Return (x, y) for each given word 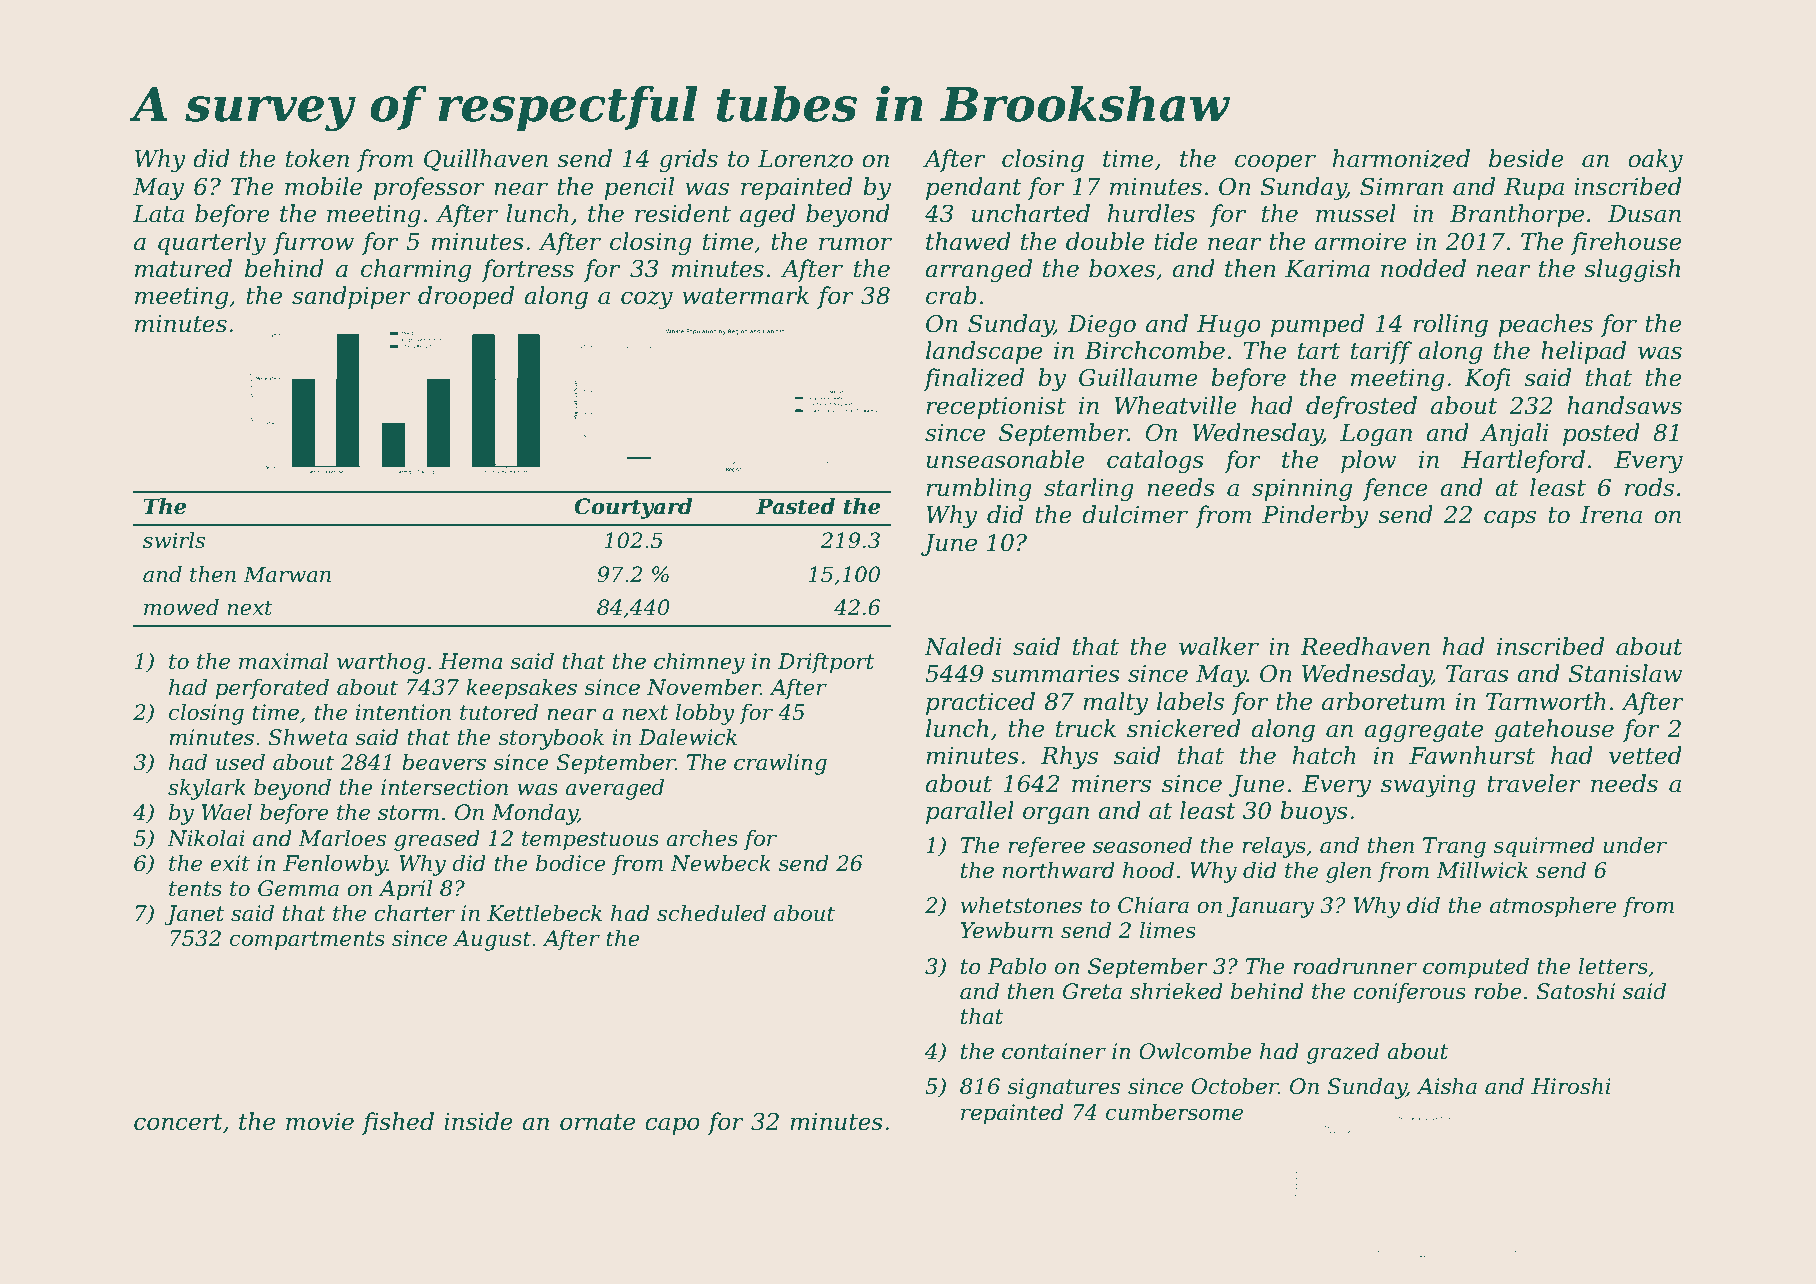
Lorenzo (805, 159)
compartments (307, 941)
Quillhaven (486, 160)
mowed (181, 607)
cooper (1275, 163)
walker (1219, 646)
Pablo (1017, 966)
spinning (1302, 490)
